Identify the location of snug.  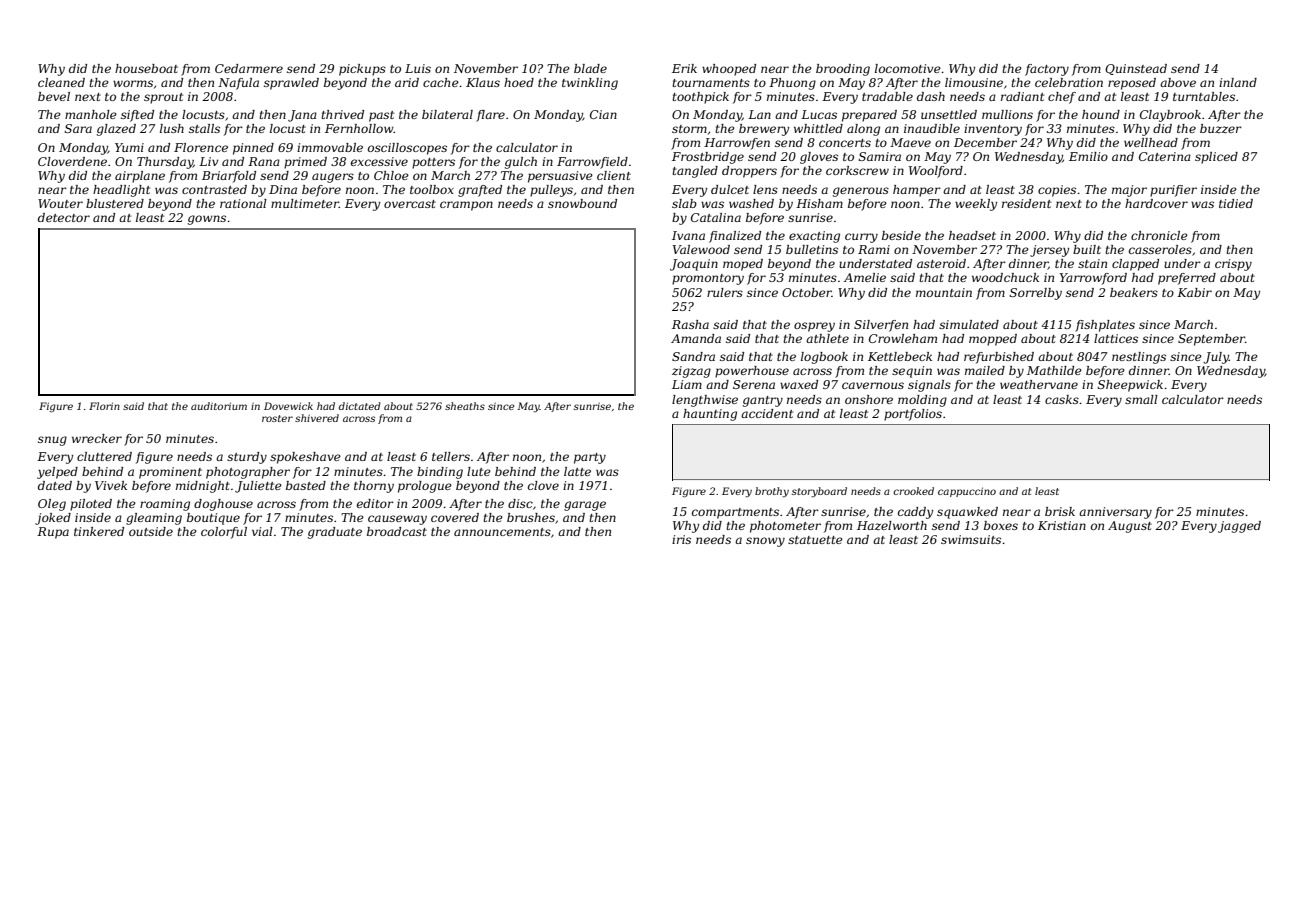
(52, 441).
